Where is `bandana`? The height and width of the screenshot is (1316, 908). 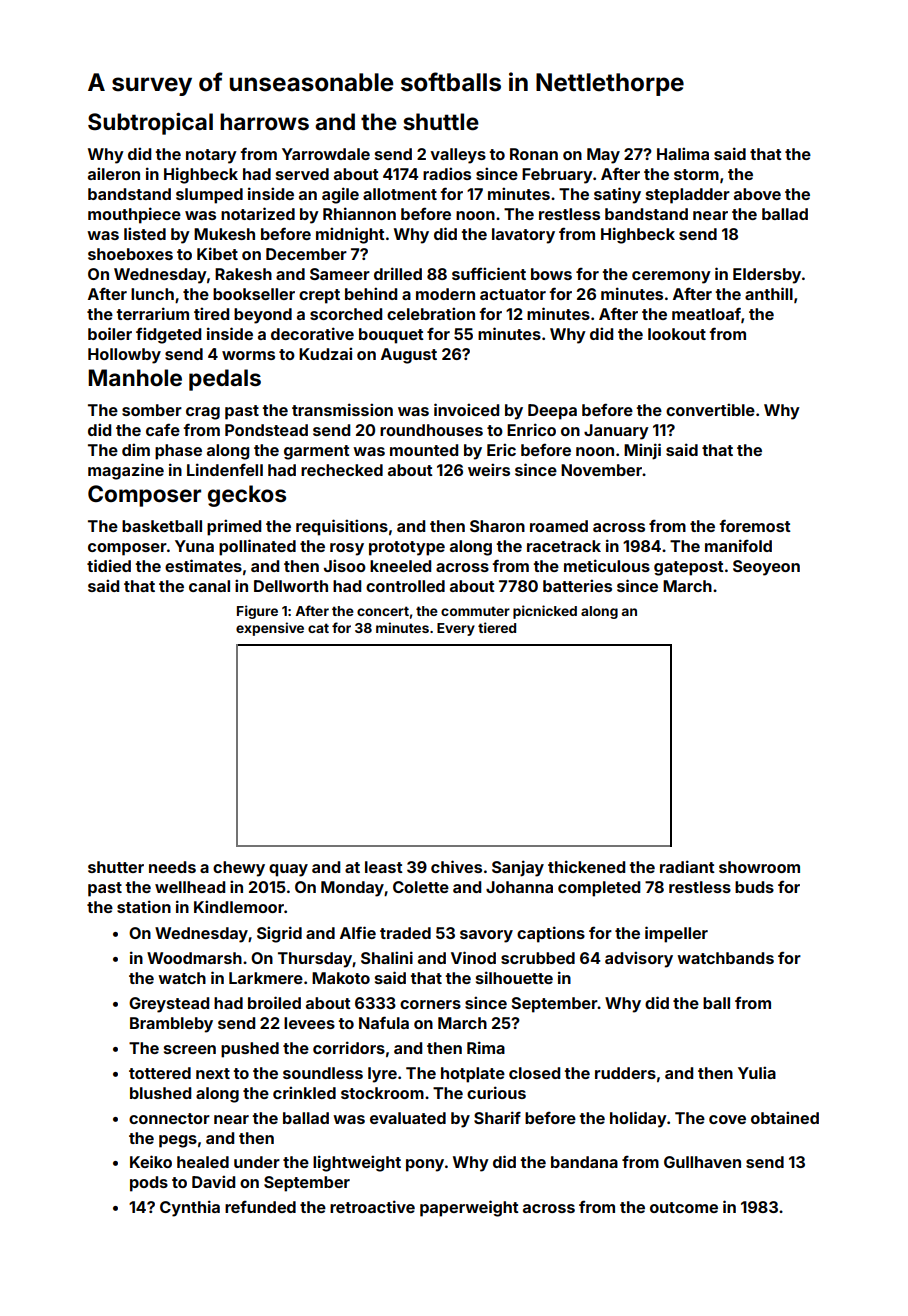 bandana is located at coordinates (584, 1162).
